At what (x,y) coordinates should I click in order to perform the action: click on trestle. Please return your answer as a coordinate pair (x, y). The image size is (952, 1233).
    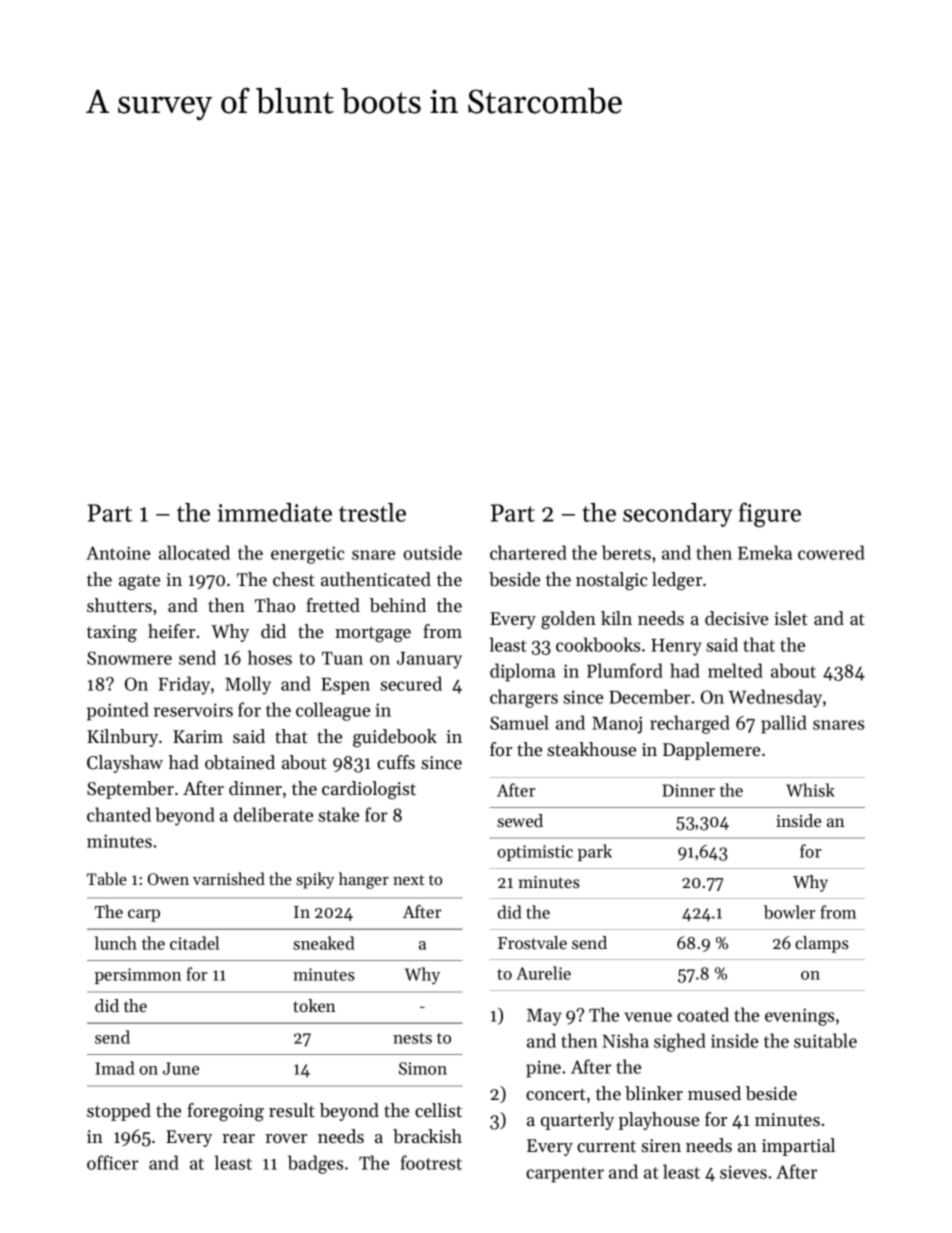
    Looking at the image, I should click on (372, 512).
